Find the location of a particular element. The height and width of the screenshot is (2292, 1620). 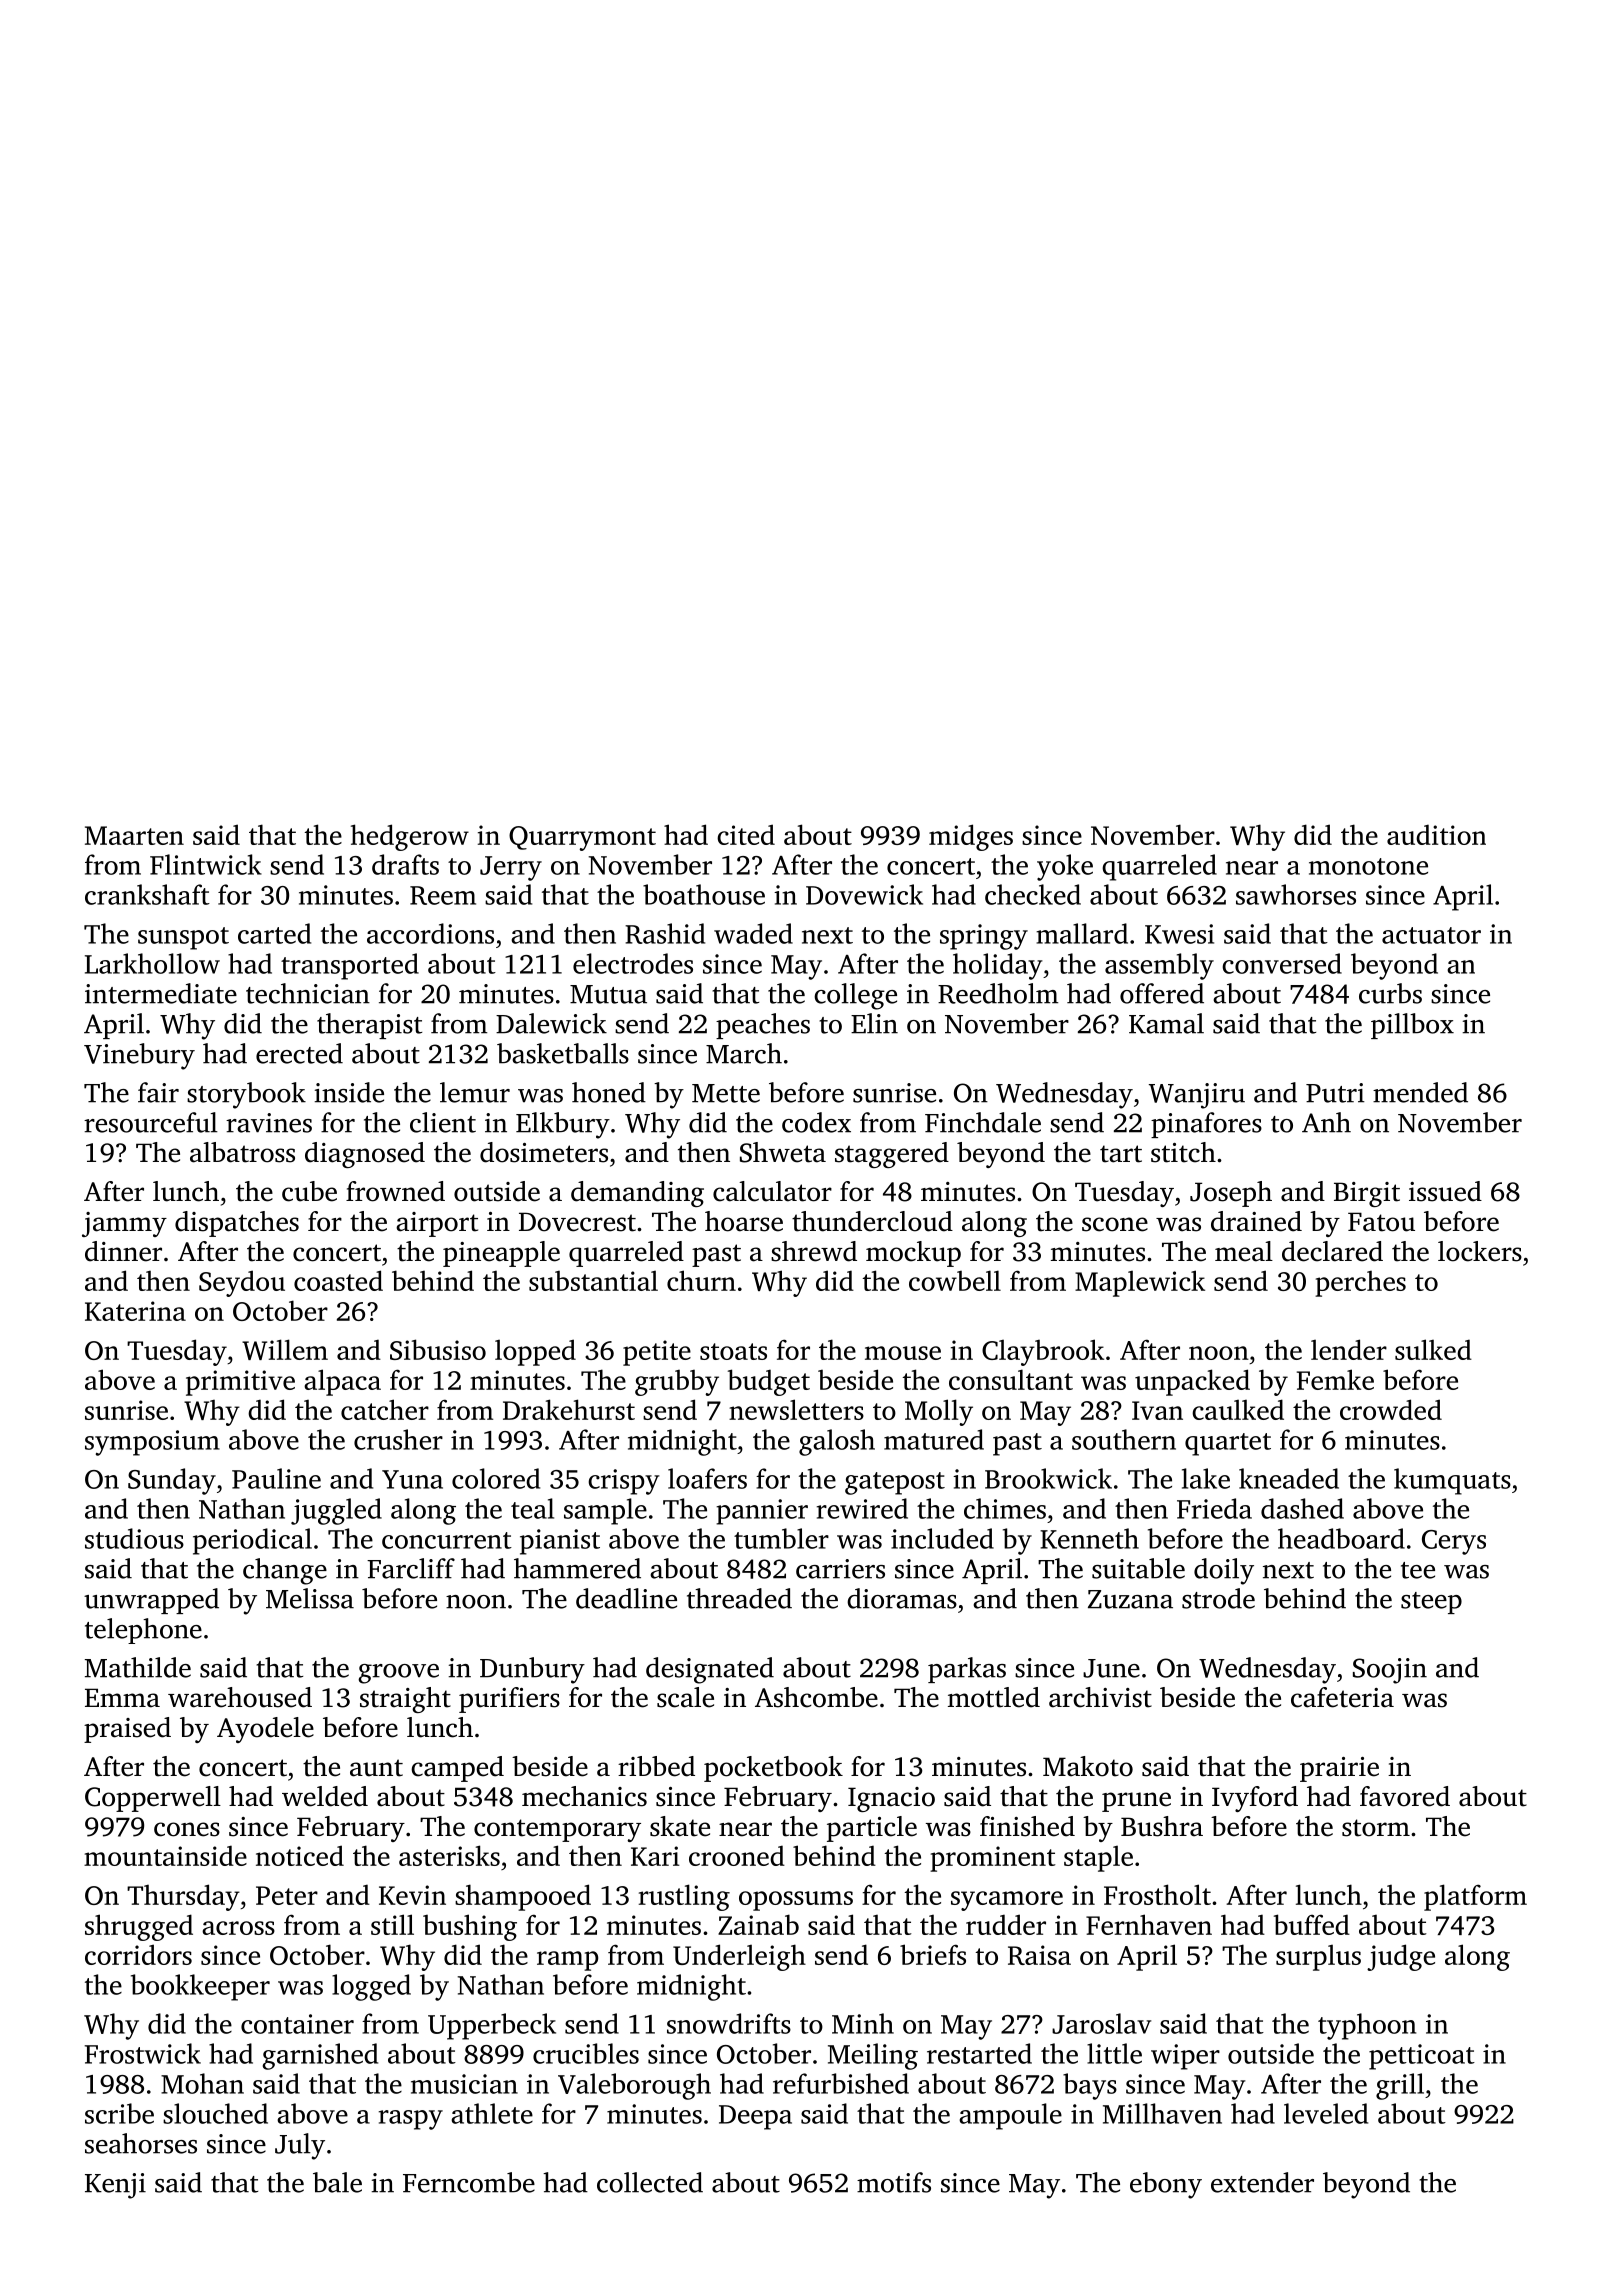

southern is located at coordinates (1124, 1439).
